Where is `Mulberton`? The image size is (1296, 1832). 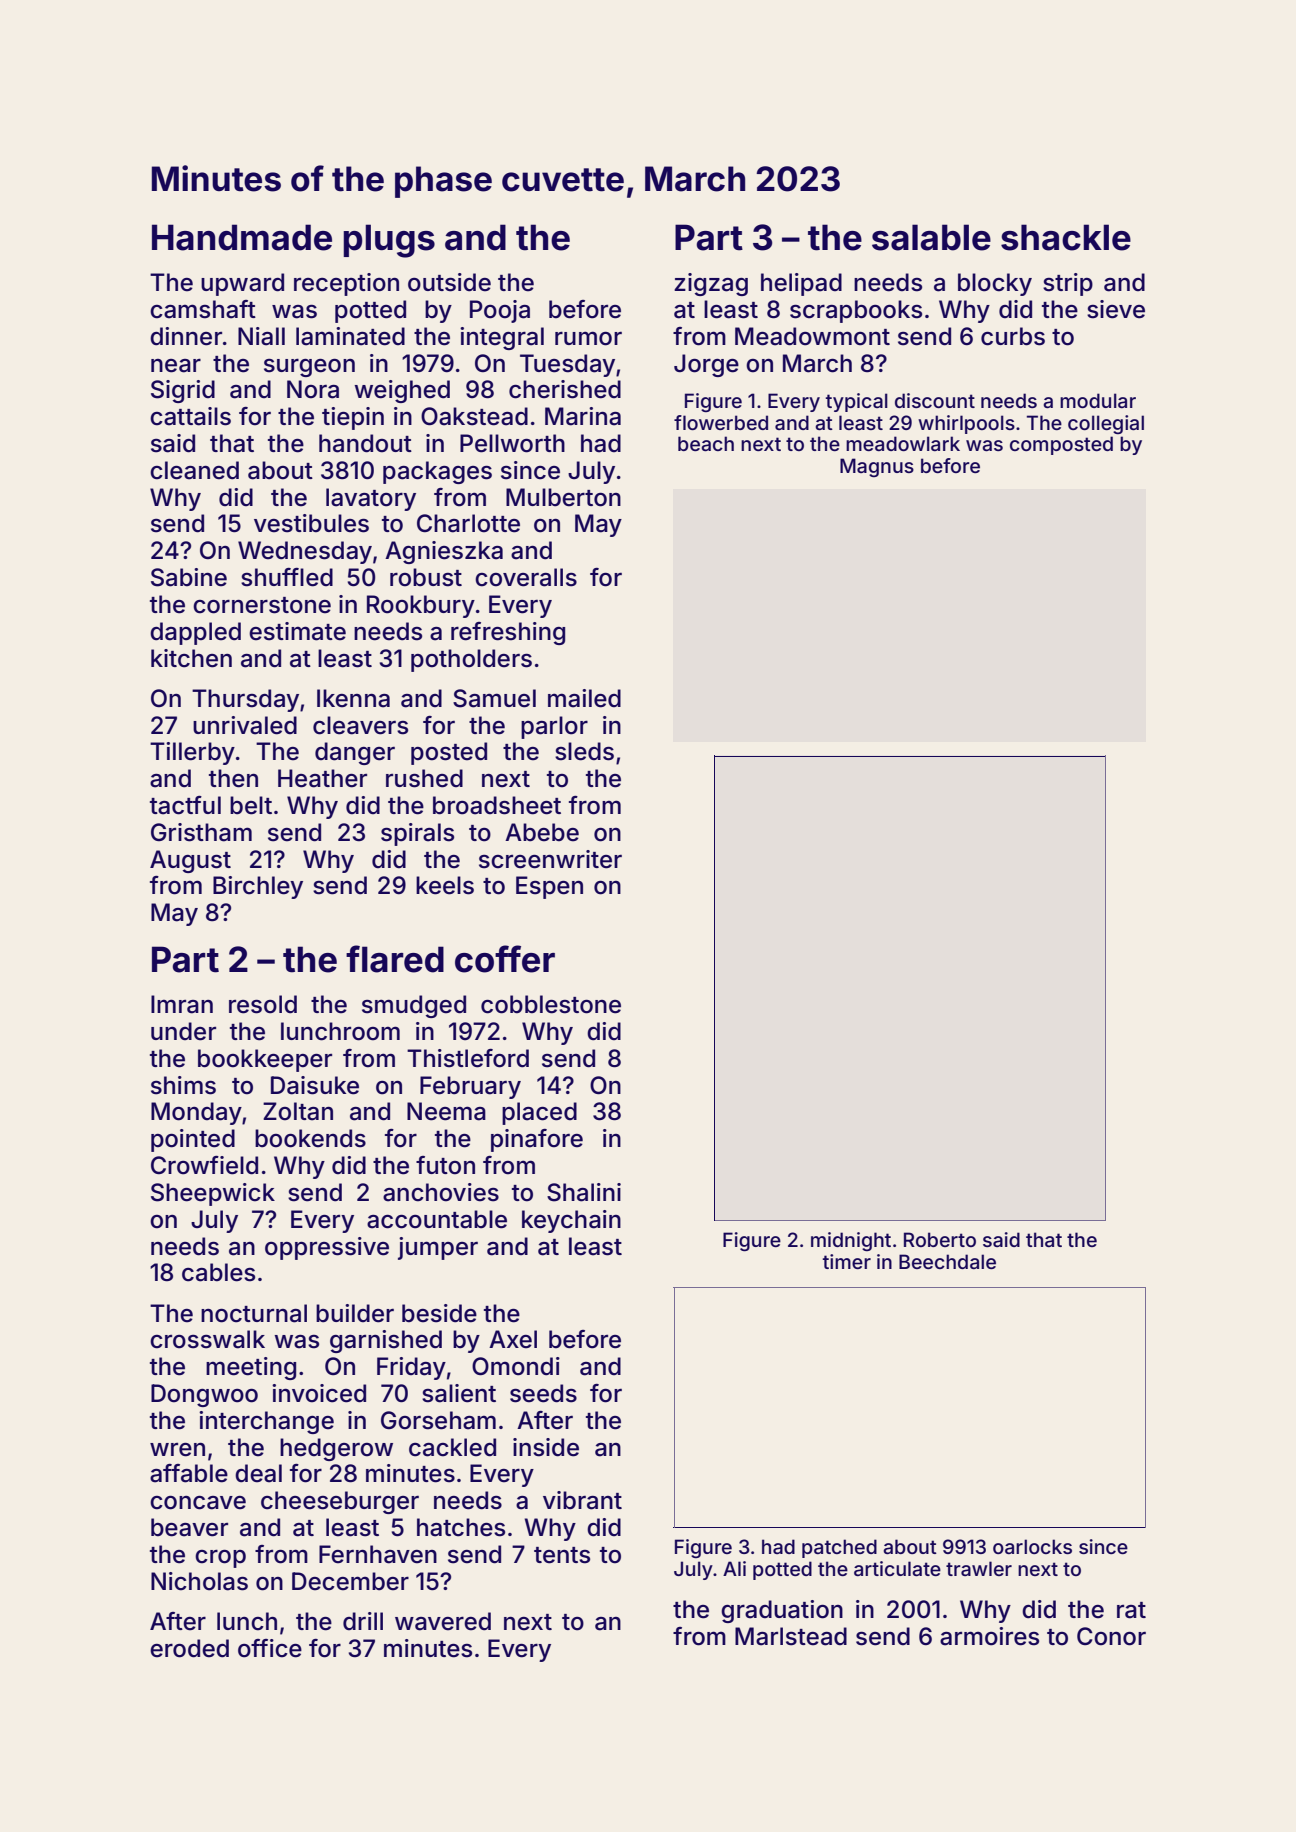 Mulberton is located at coordinates (563, 497).
